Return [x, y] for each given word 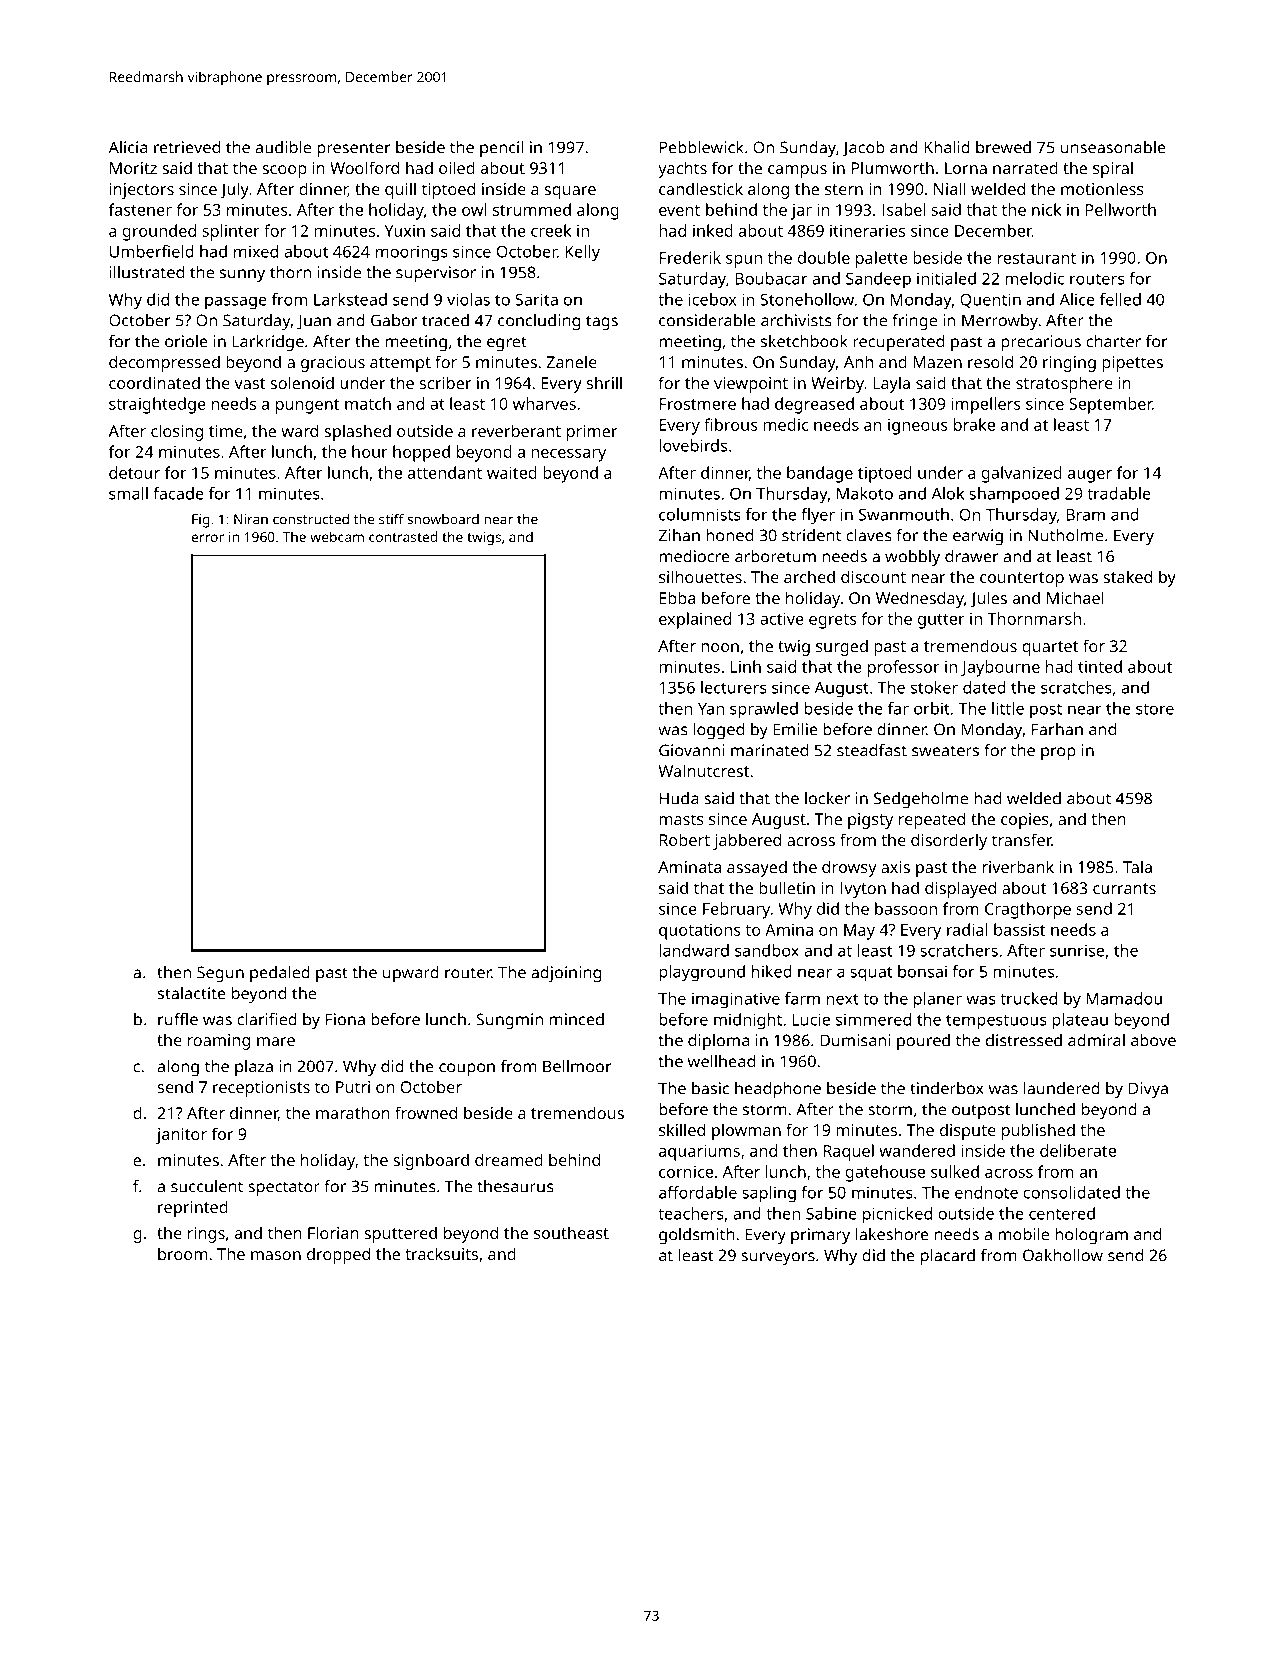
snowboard [443, 519]
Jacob [863, 149]
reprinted [193, 1208]
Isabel [904, 209]
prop [1058, 753]
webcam [337, 536]
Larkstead [350, 299]
